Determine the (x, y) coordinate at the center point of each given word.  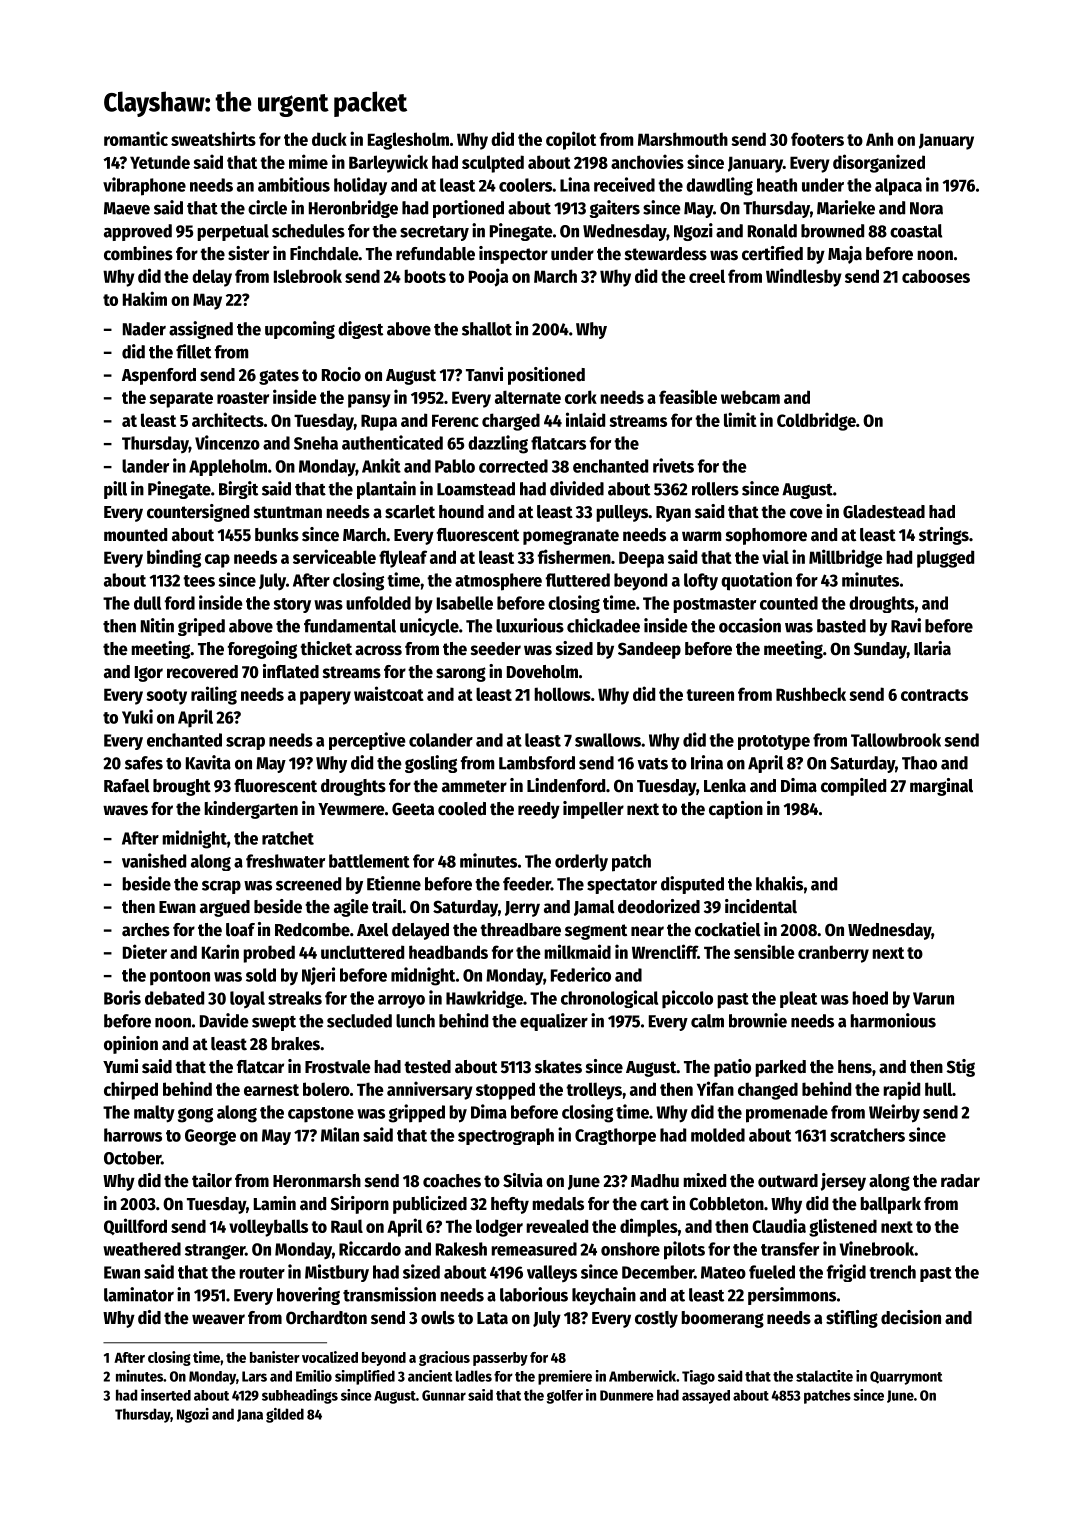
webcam (750, 397)
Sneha (316, 443)
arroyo (401, 1001)
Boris (122, 997)
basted (841, 626)
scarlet (410, 512)
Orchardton (326, 1318)
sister (248, 253)
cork (581, 397)
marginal (941, 787)
